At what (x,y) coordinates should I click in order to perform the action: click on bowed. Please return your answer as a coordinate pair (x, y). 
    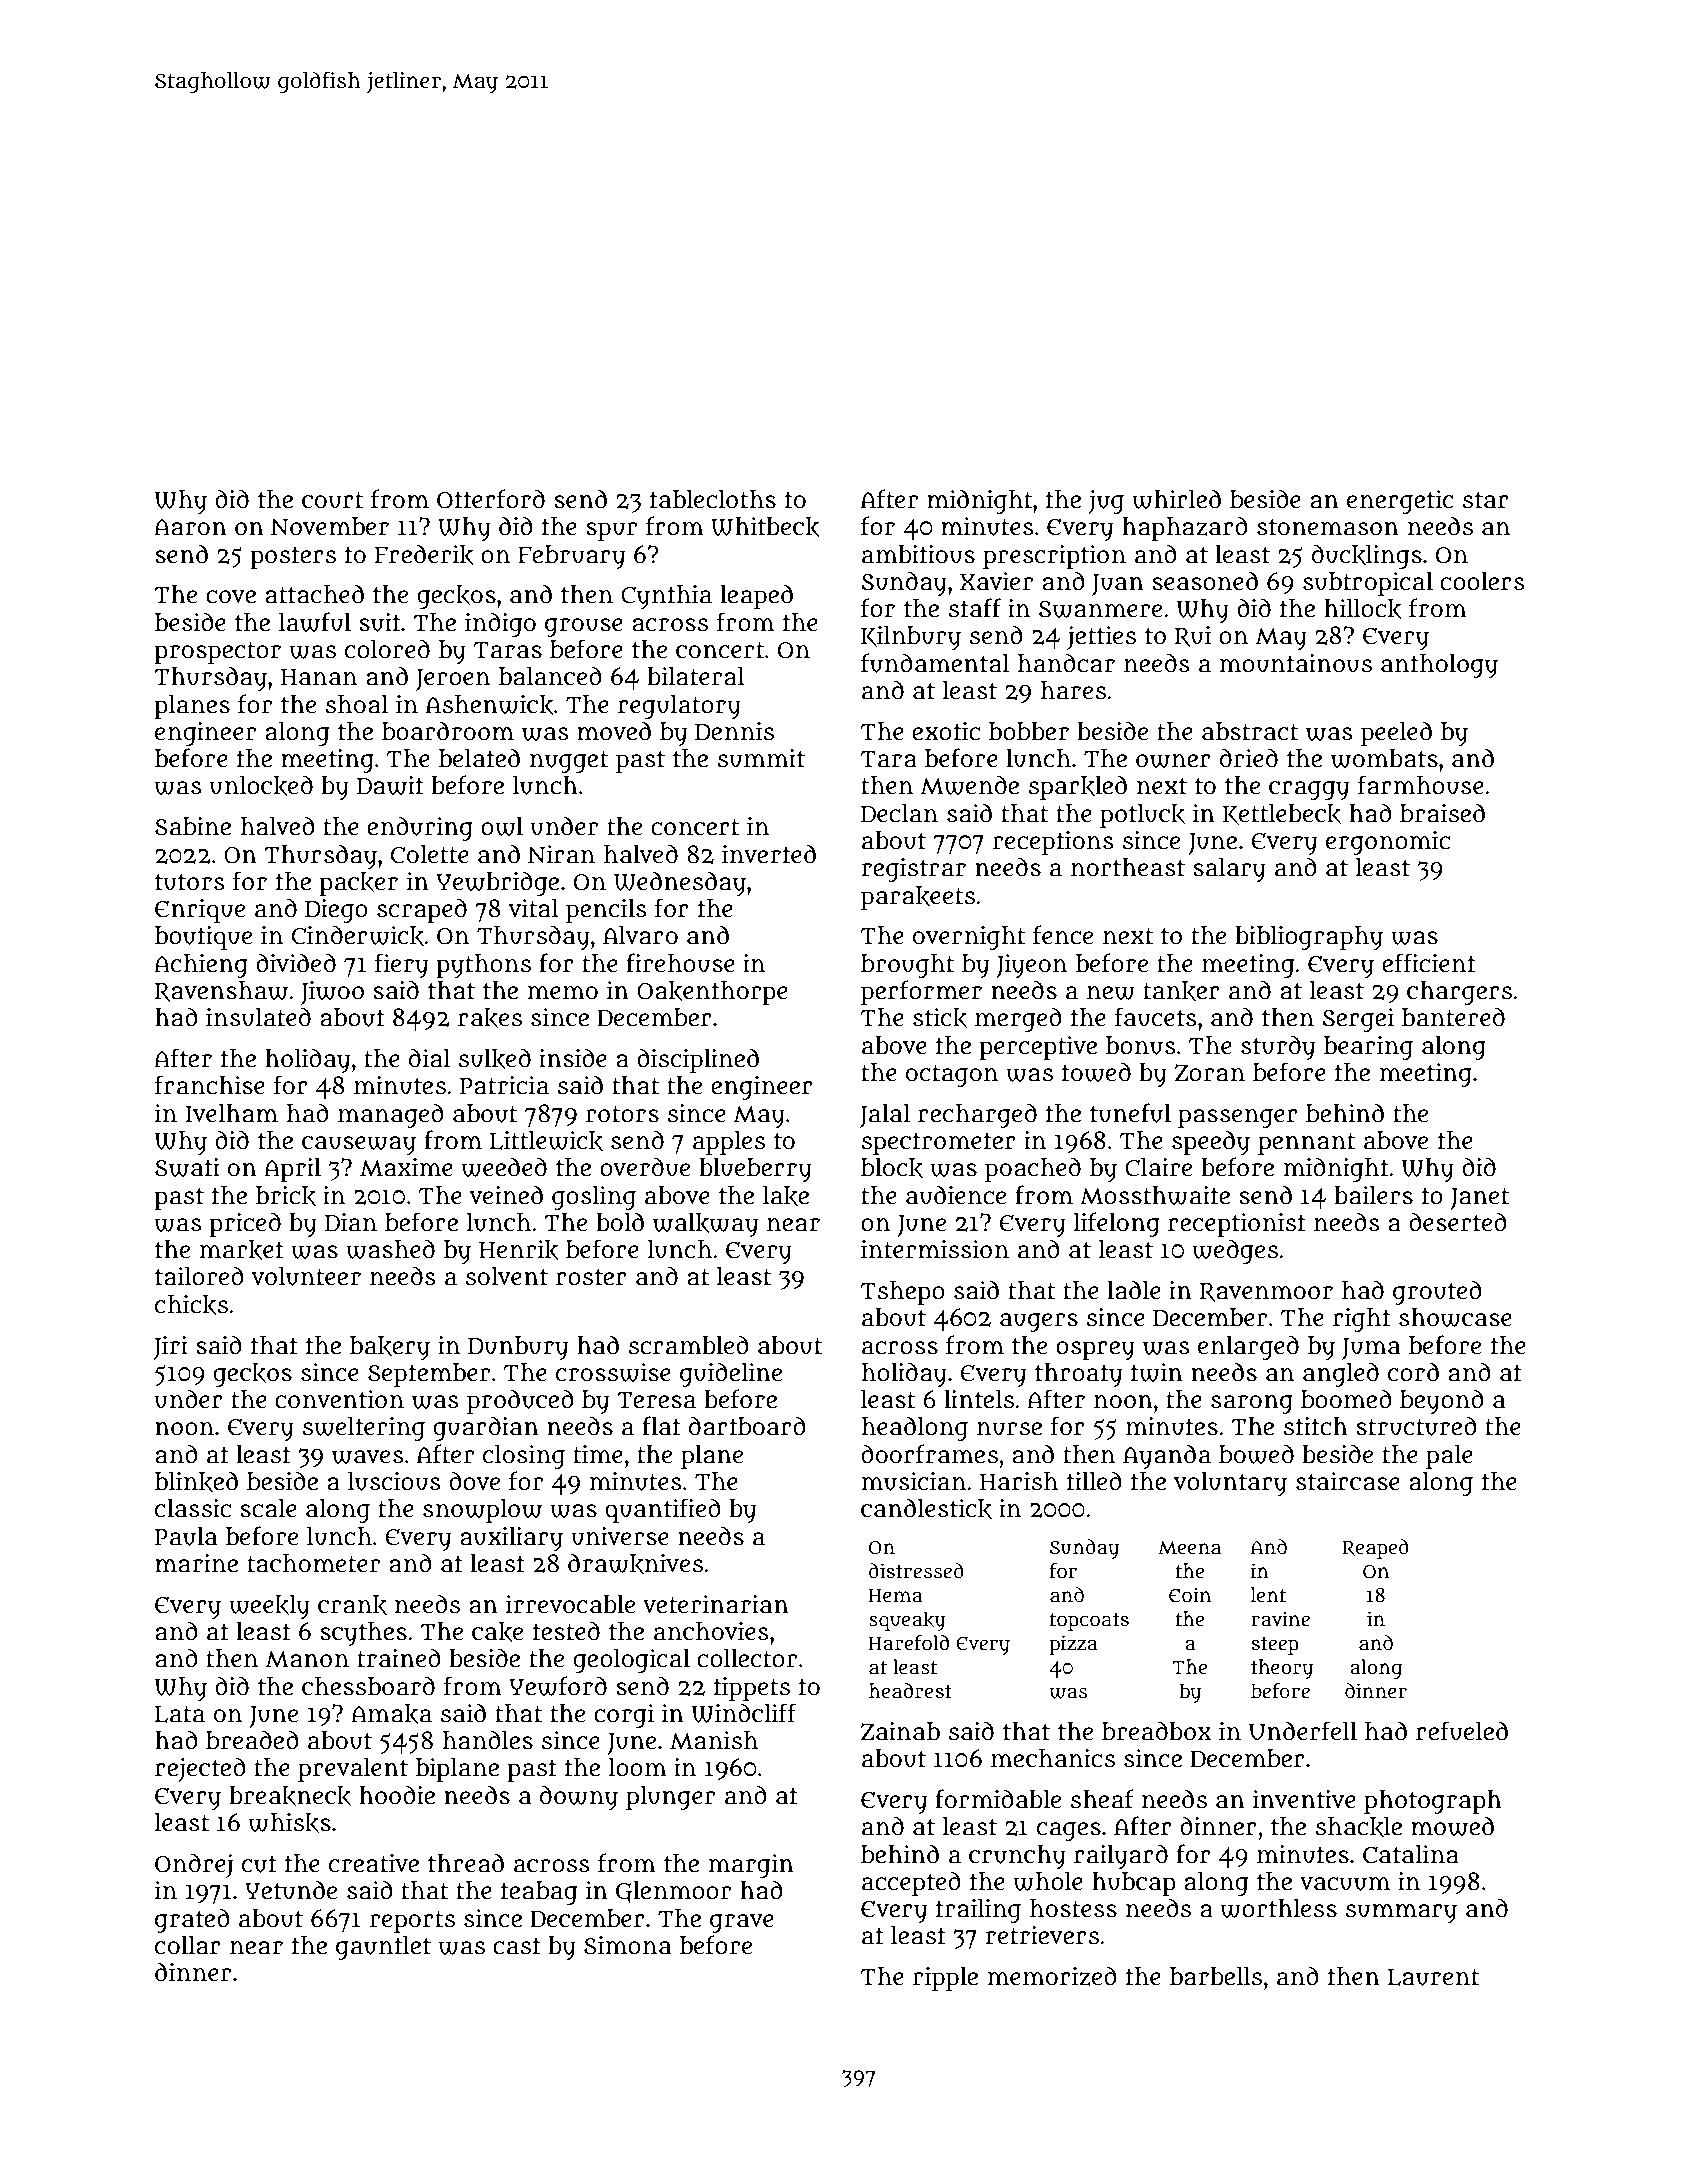
    Looking at the image, I should click on (1256, 1454).
